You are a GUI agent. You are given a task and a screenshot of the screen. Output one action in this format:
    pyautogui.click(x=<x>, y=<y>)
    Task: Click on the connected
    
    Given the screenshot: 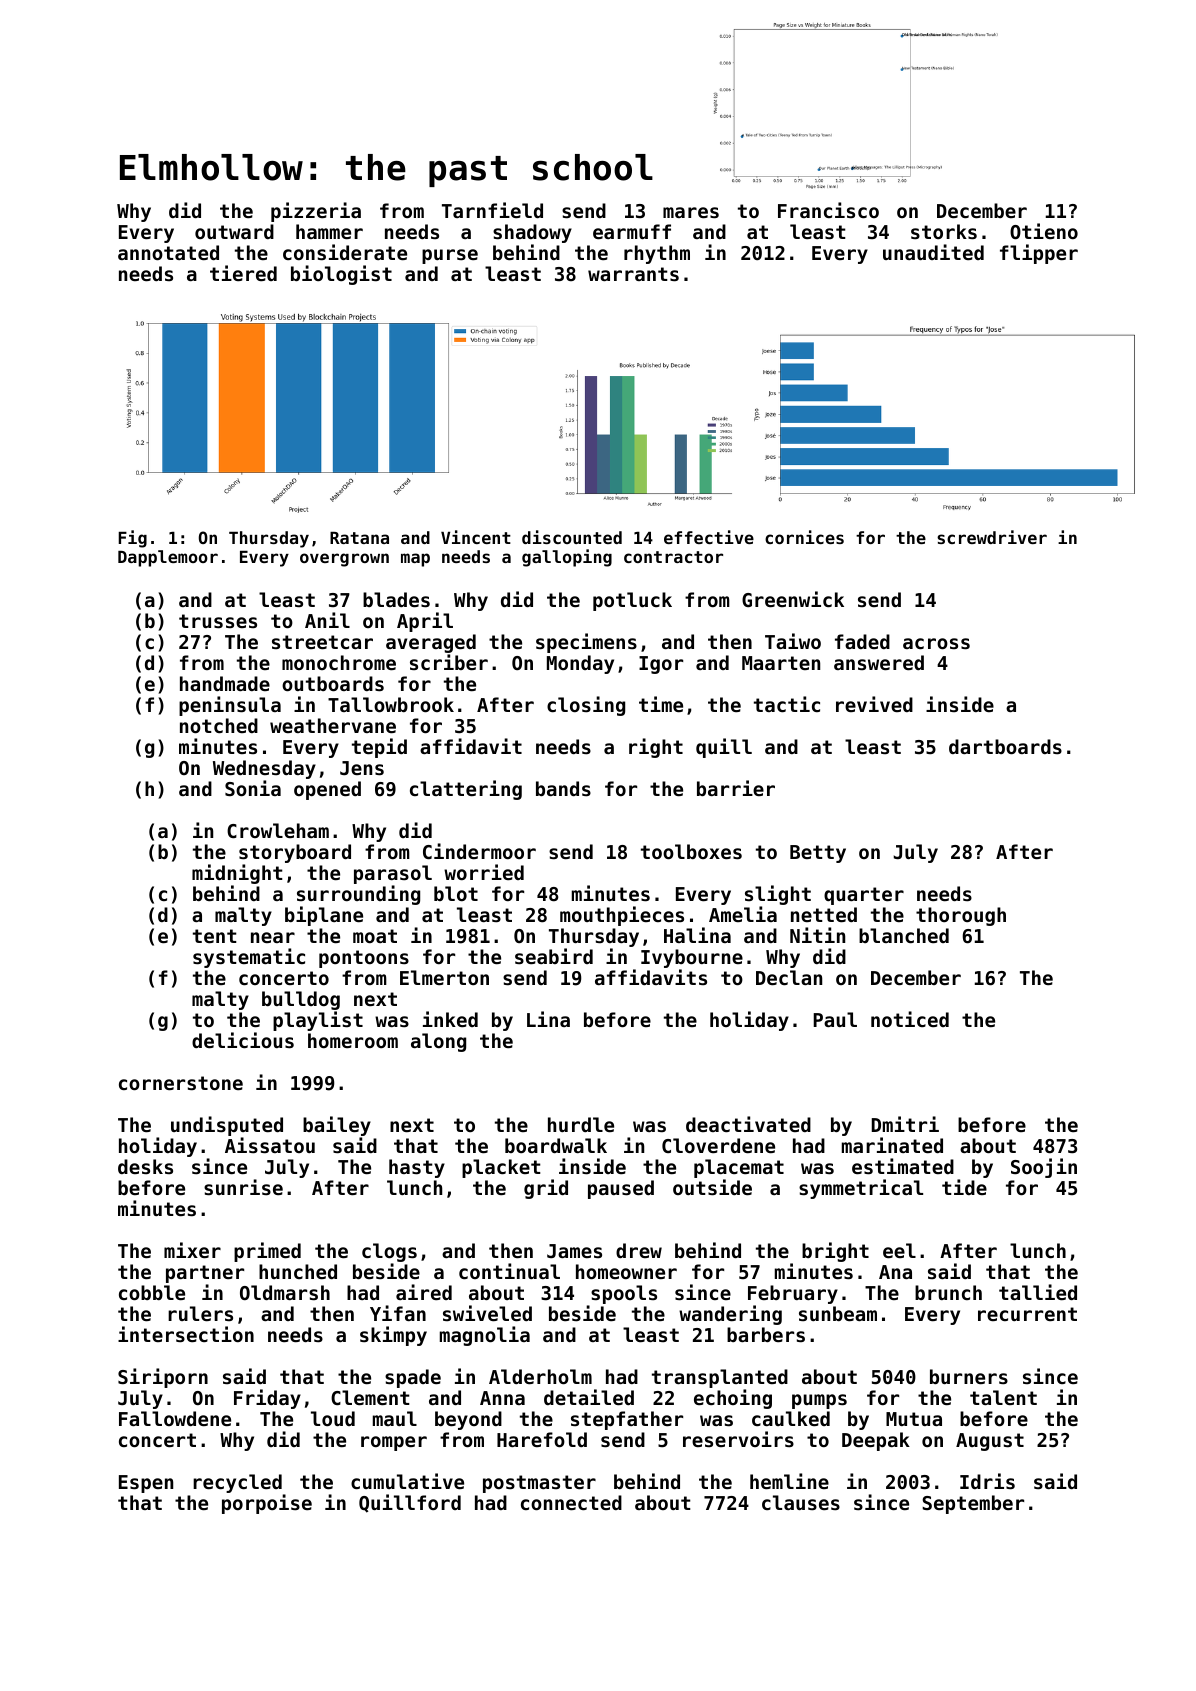 What is the action you would take?
    pyautogui.click(x=571, y=1502)
